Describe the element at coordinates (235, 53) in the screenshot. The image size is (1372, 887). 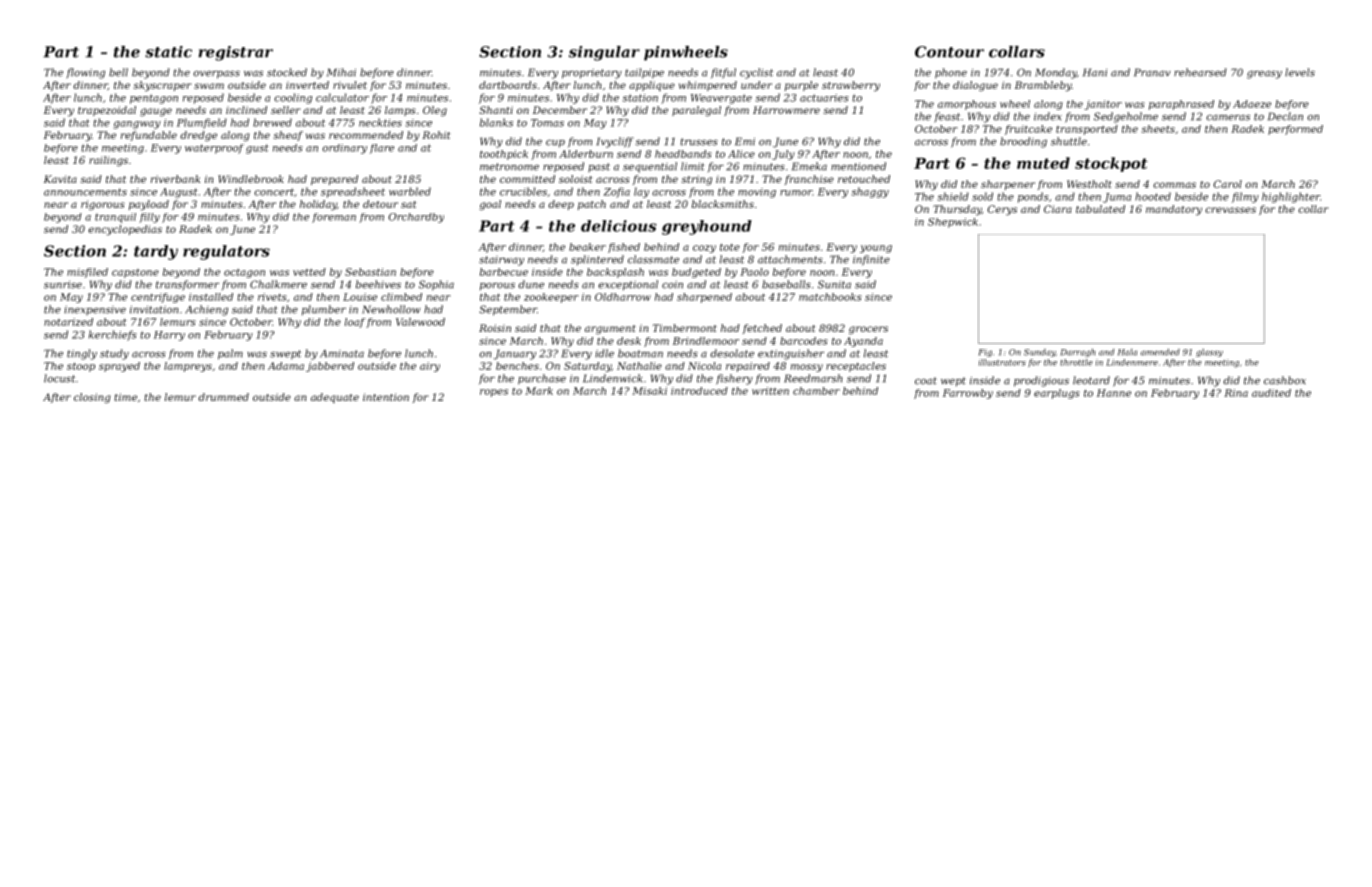
I see `registrar` at that location.
